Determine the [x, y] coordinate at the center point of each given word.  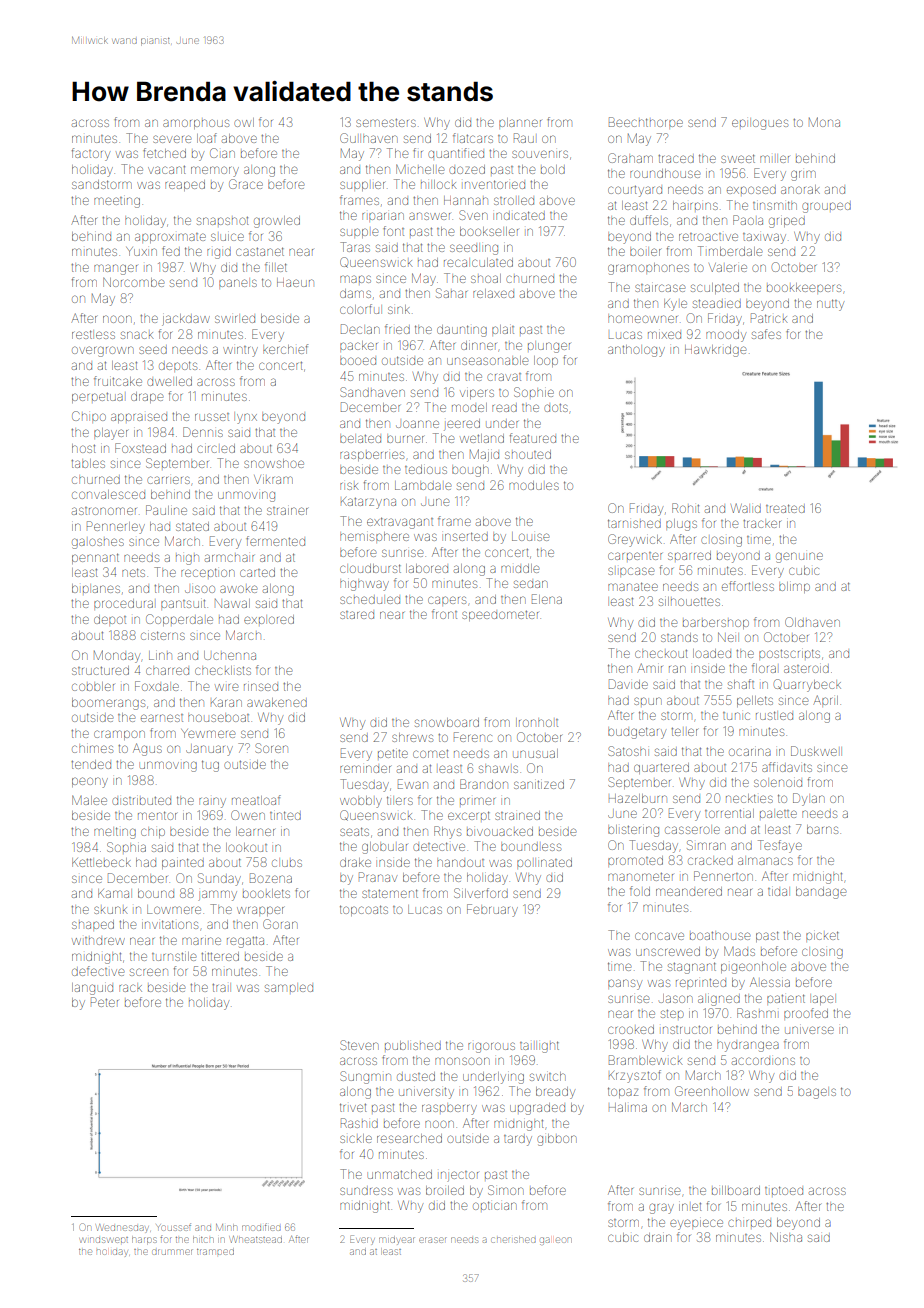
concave [659, 936]
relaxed [493, 293]
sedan [530, 584]
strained [517, 815]
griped [787, 222]
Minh [226, 1227]
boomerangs [108, 704]
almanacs [765, 861]
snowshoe [274, 463]
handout [460, 863]
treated [785, 508]
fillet [276, 267]
